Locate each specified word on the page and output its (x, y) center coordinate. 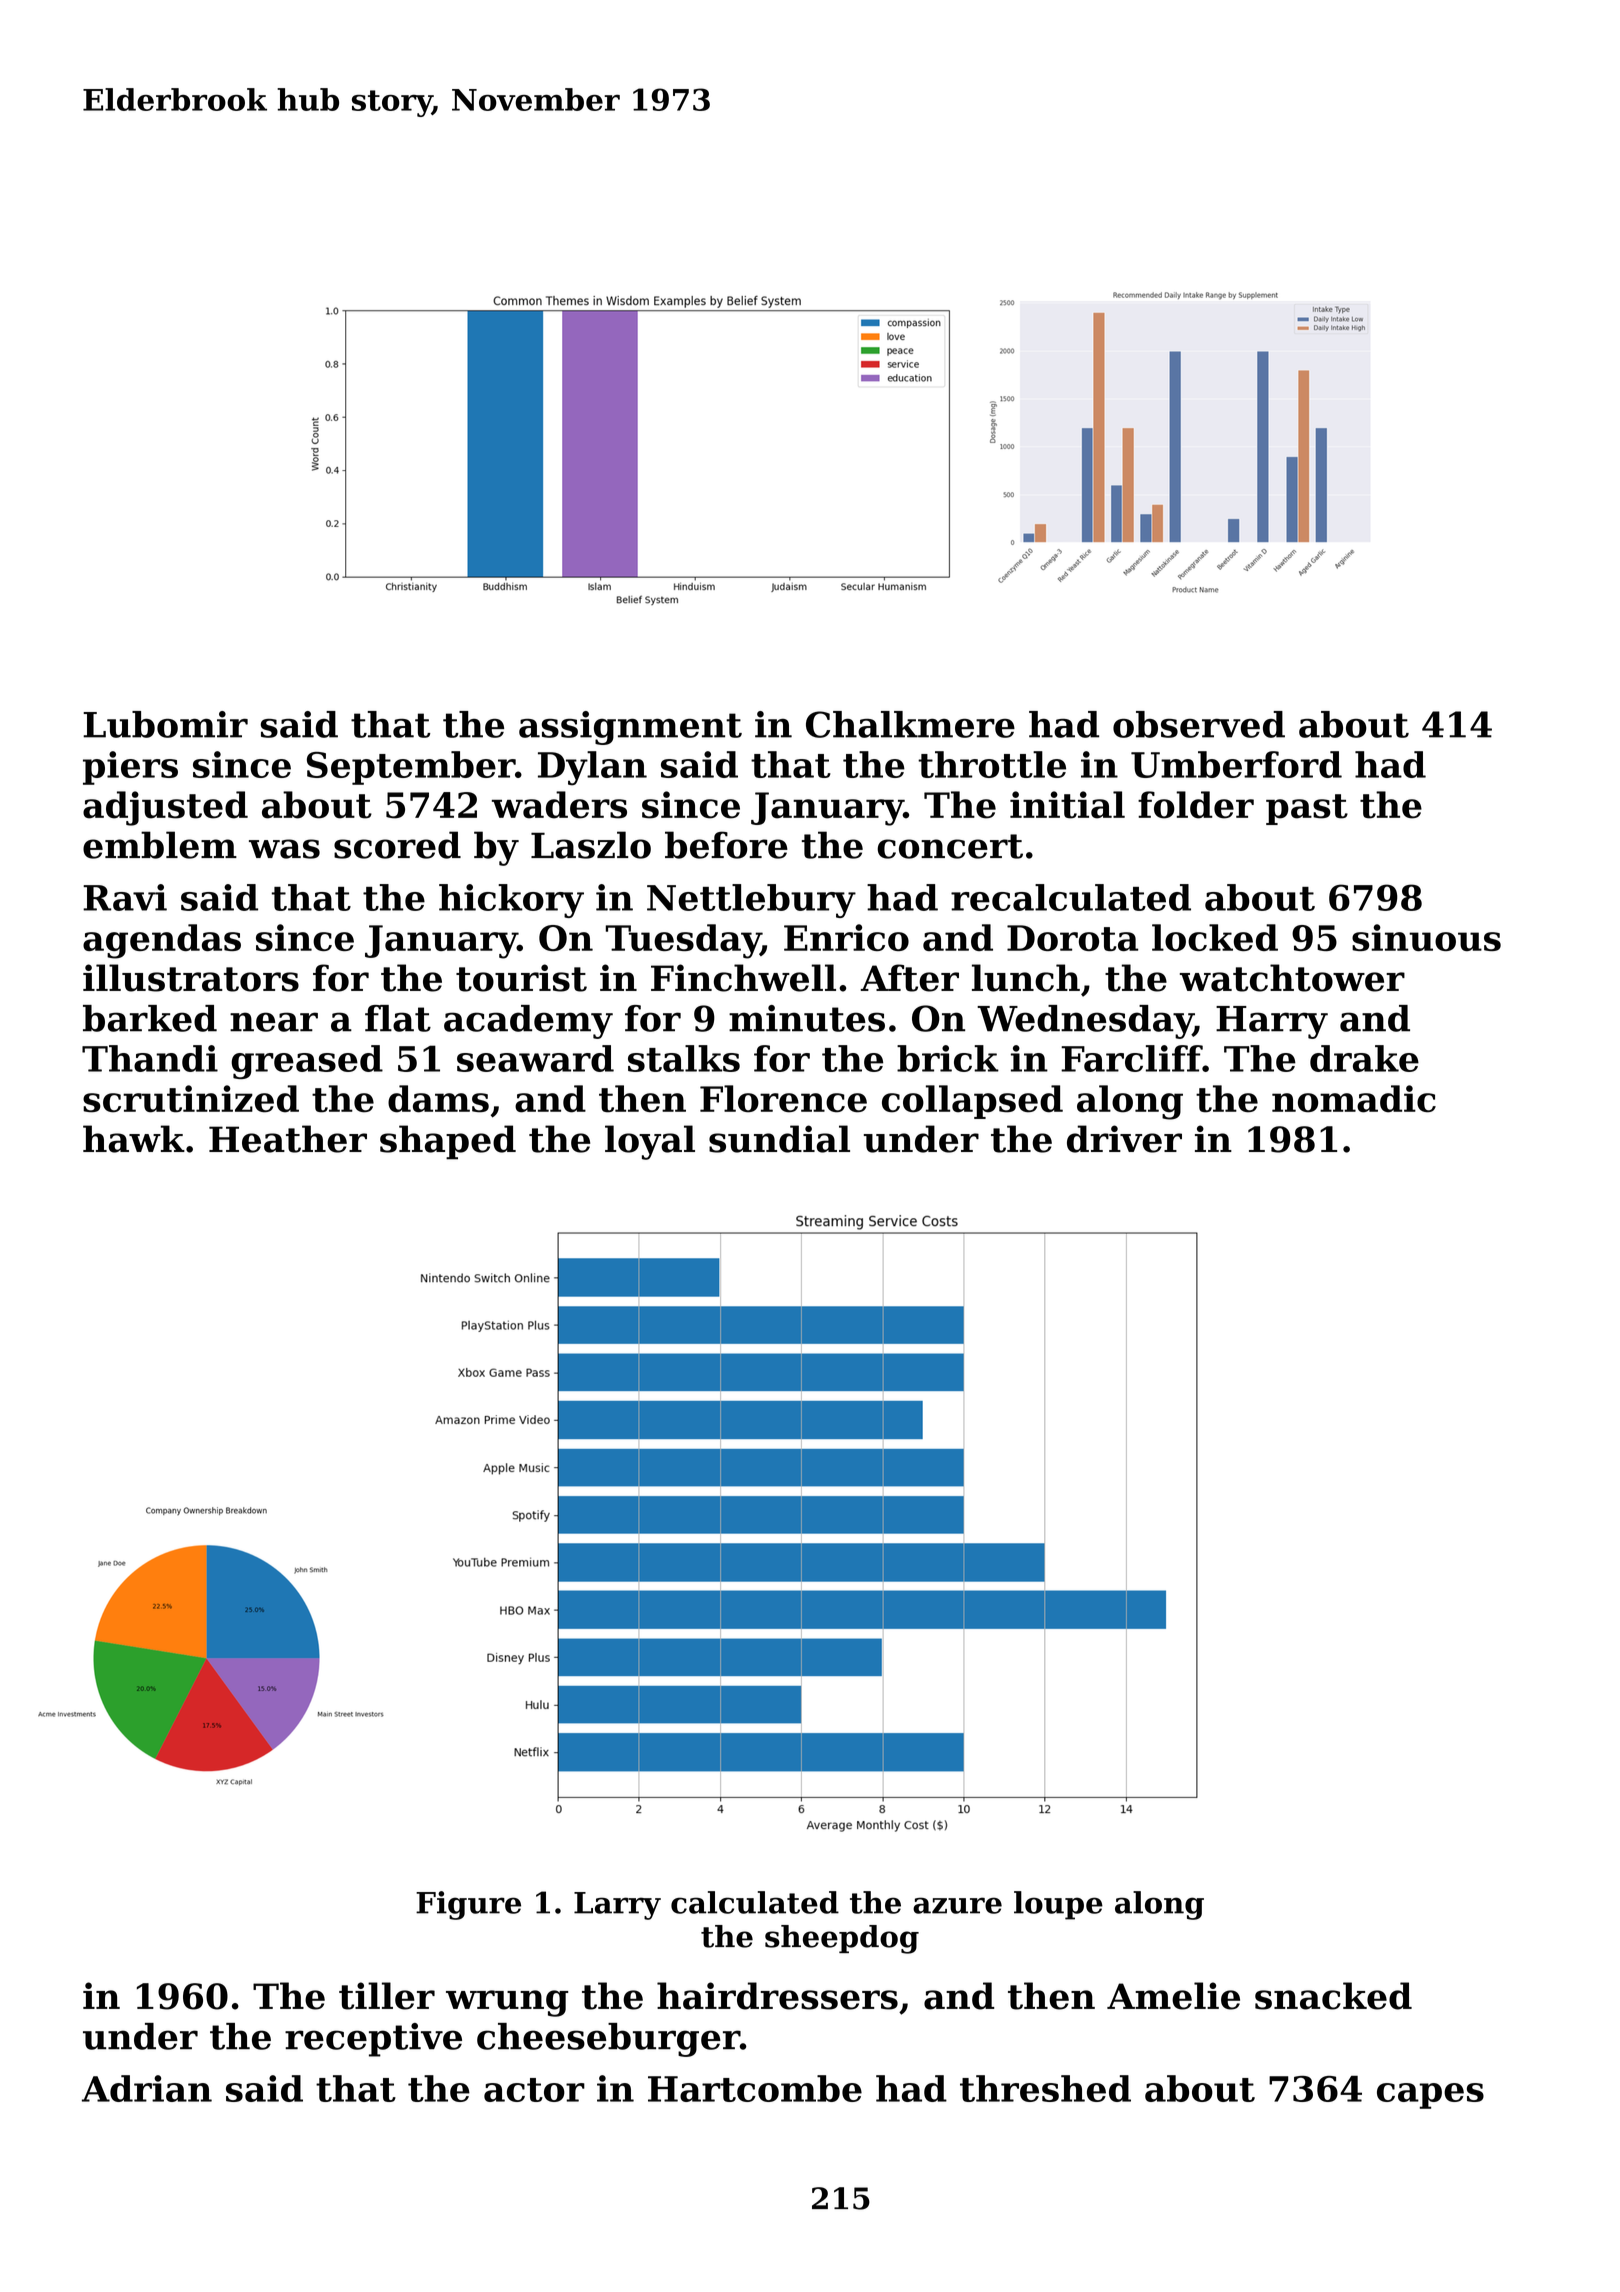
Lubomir (165, 724)
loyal (650, 1142)
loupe (1058, 1905)
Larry (617, 1906)
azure (957, 1905)
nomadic (1354, 1099)
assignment (630, 728)
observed (1199, 724)
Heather (288, 1139)
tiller (387, 1996)
